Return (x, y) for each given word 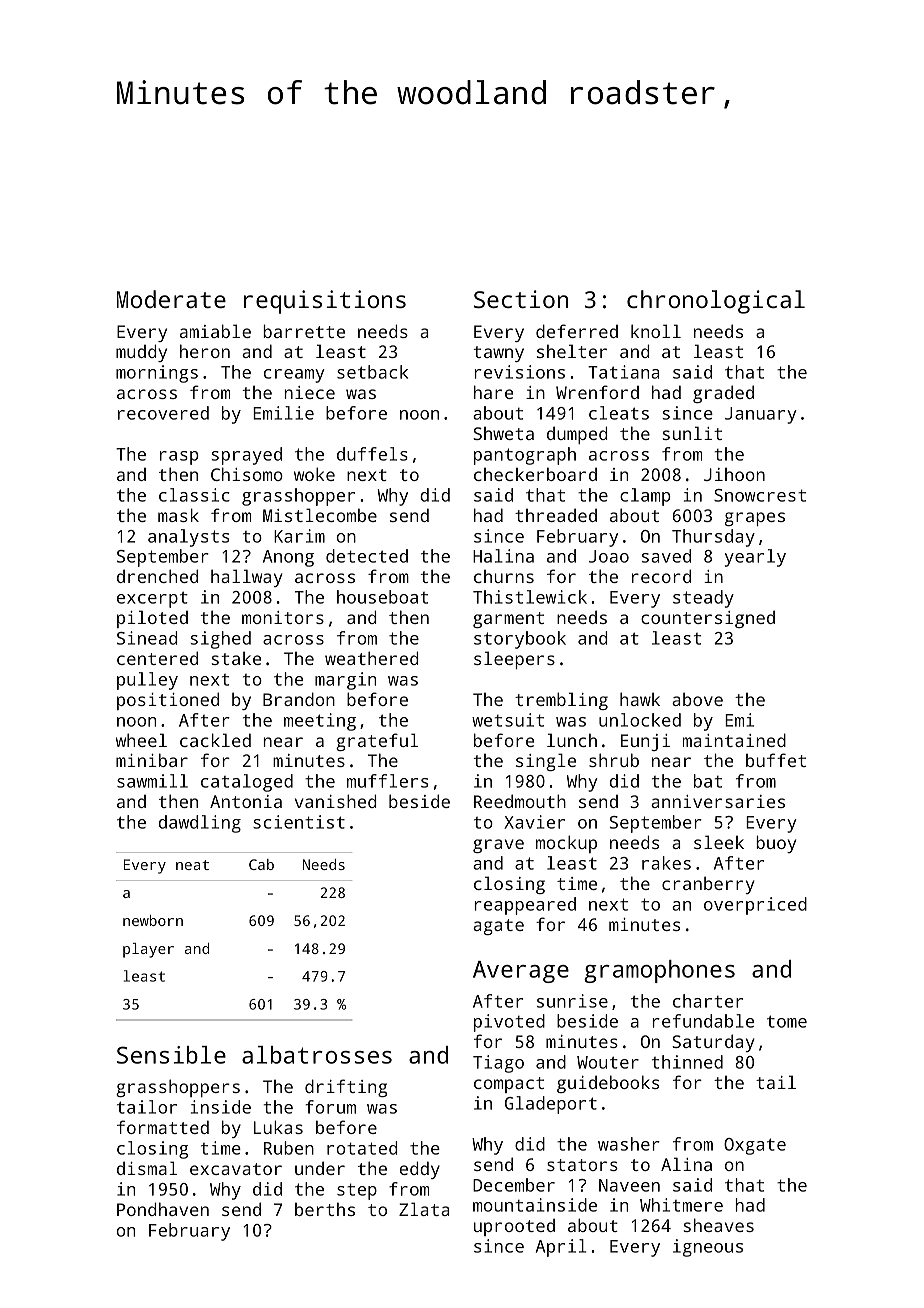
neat (192, 865)
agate (498, 927)
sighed (220, 640)
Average (521, 972)
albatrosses (317, 1055)
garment (508, 620)
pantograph (525, 456)
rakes (666, 863)
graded (723, 394)
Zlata (424, 1209)
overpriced (755, 906)
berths (325, 1209)
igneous (708, 1248)
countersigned (708, 619)
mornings (157, 374)
